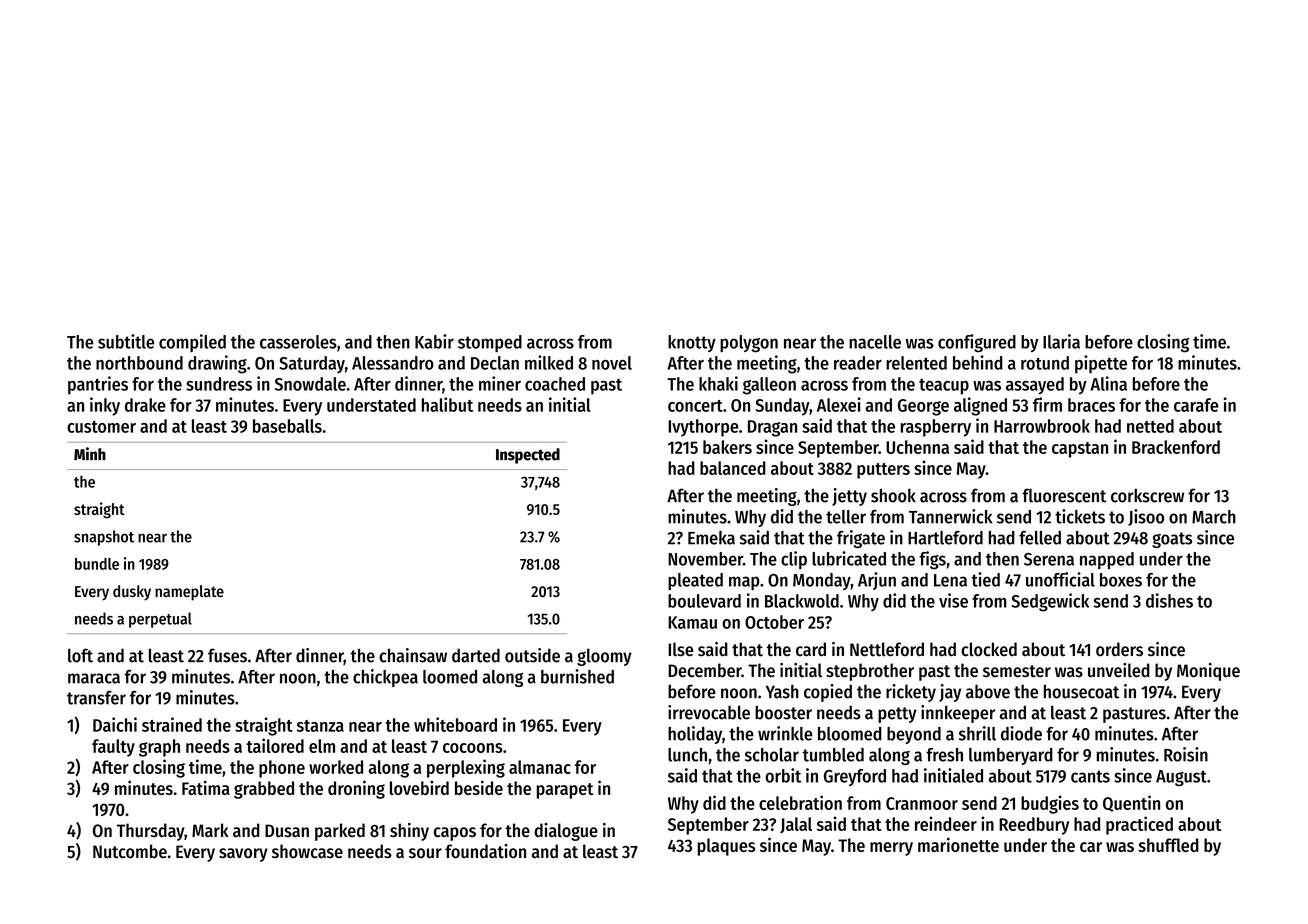  What do you see at coordinates (113, 748) in the screenshot?
I see `faulty` at bounding box center [113, 748].
